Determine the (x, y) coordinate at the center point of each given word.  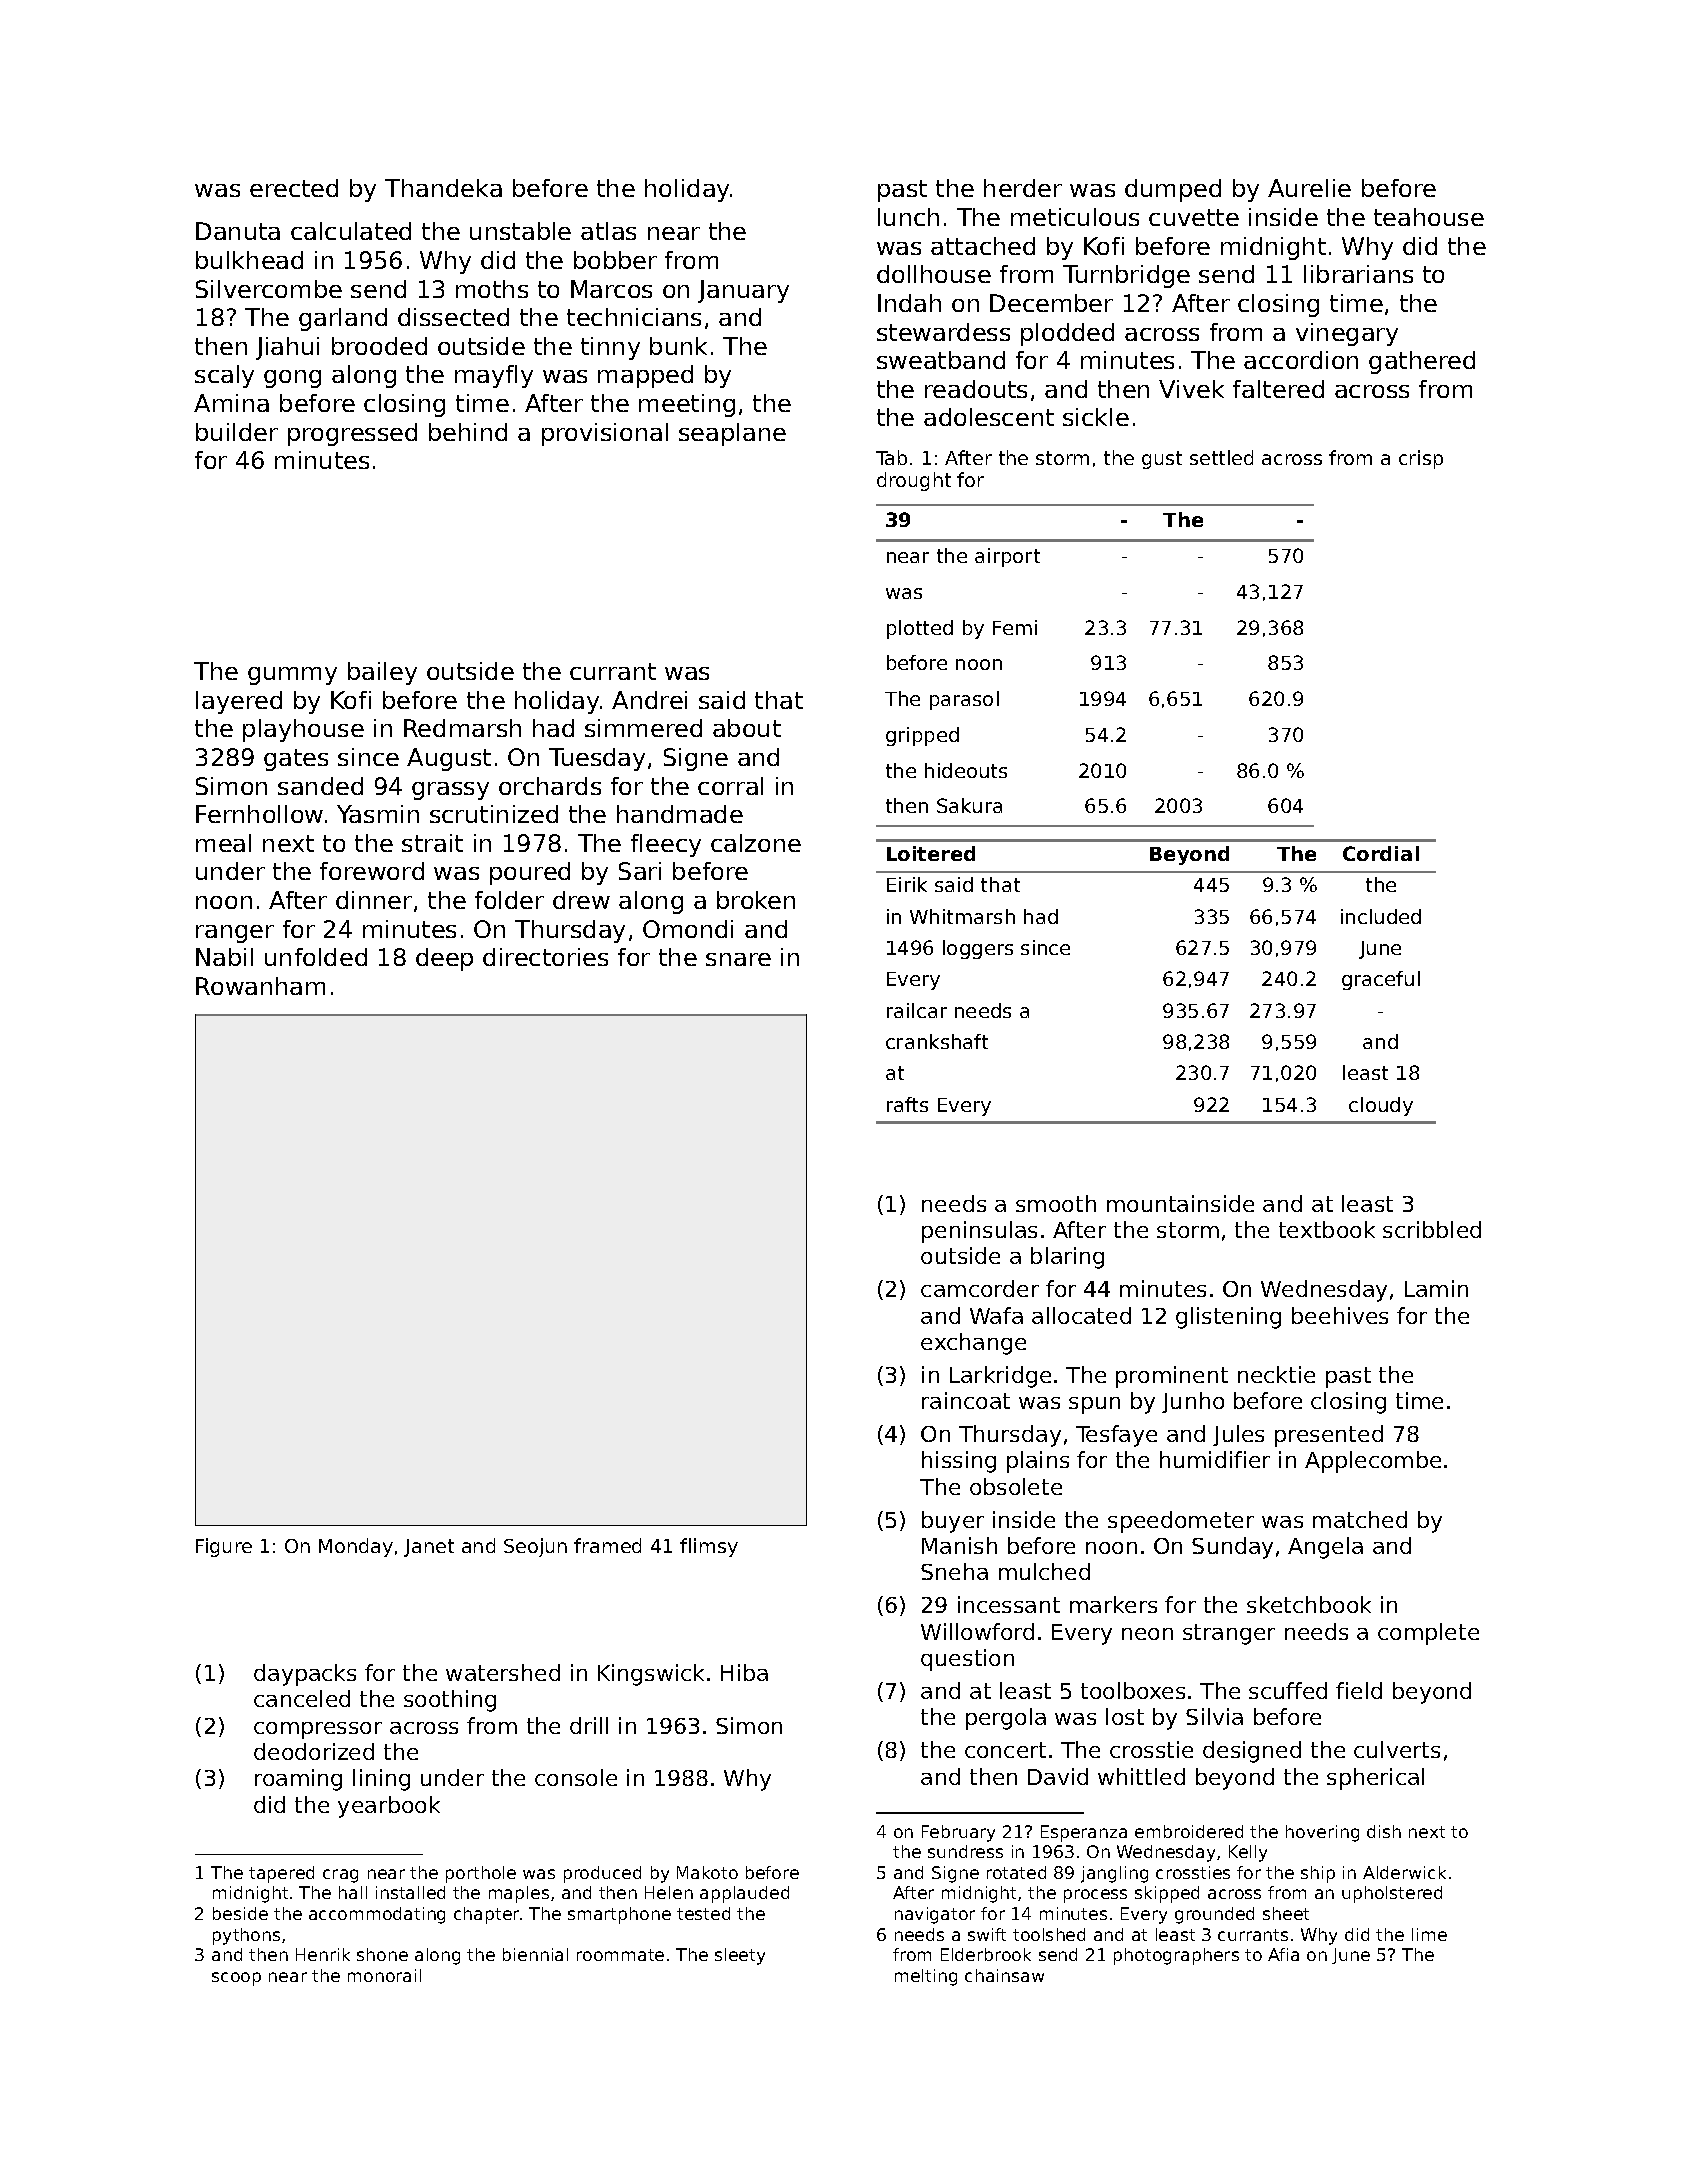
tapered (281, 1874)
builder (237, 432)
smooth (1056, 1203)
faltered (1278, 389)
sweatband (941, 360)
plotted (920, 629)
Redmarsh (462, 728)
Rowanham (260, 986)
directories (545, 957)
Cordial (1381, 853)
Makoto (707, 1872)
